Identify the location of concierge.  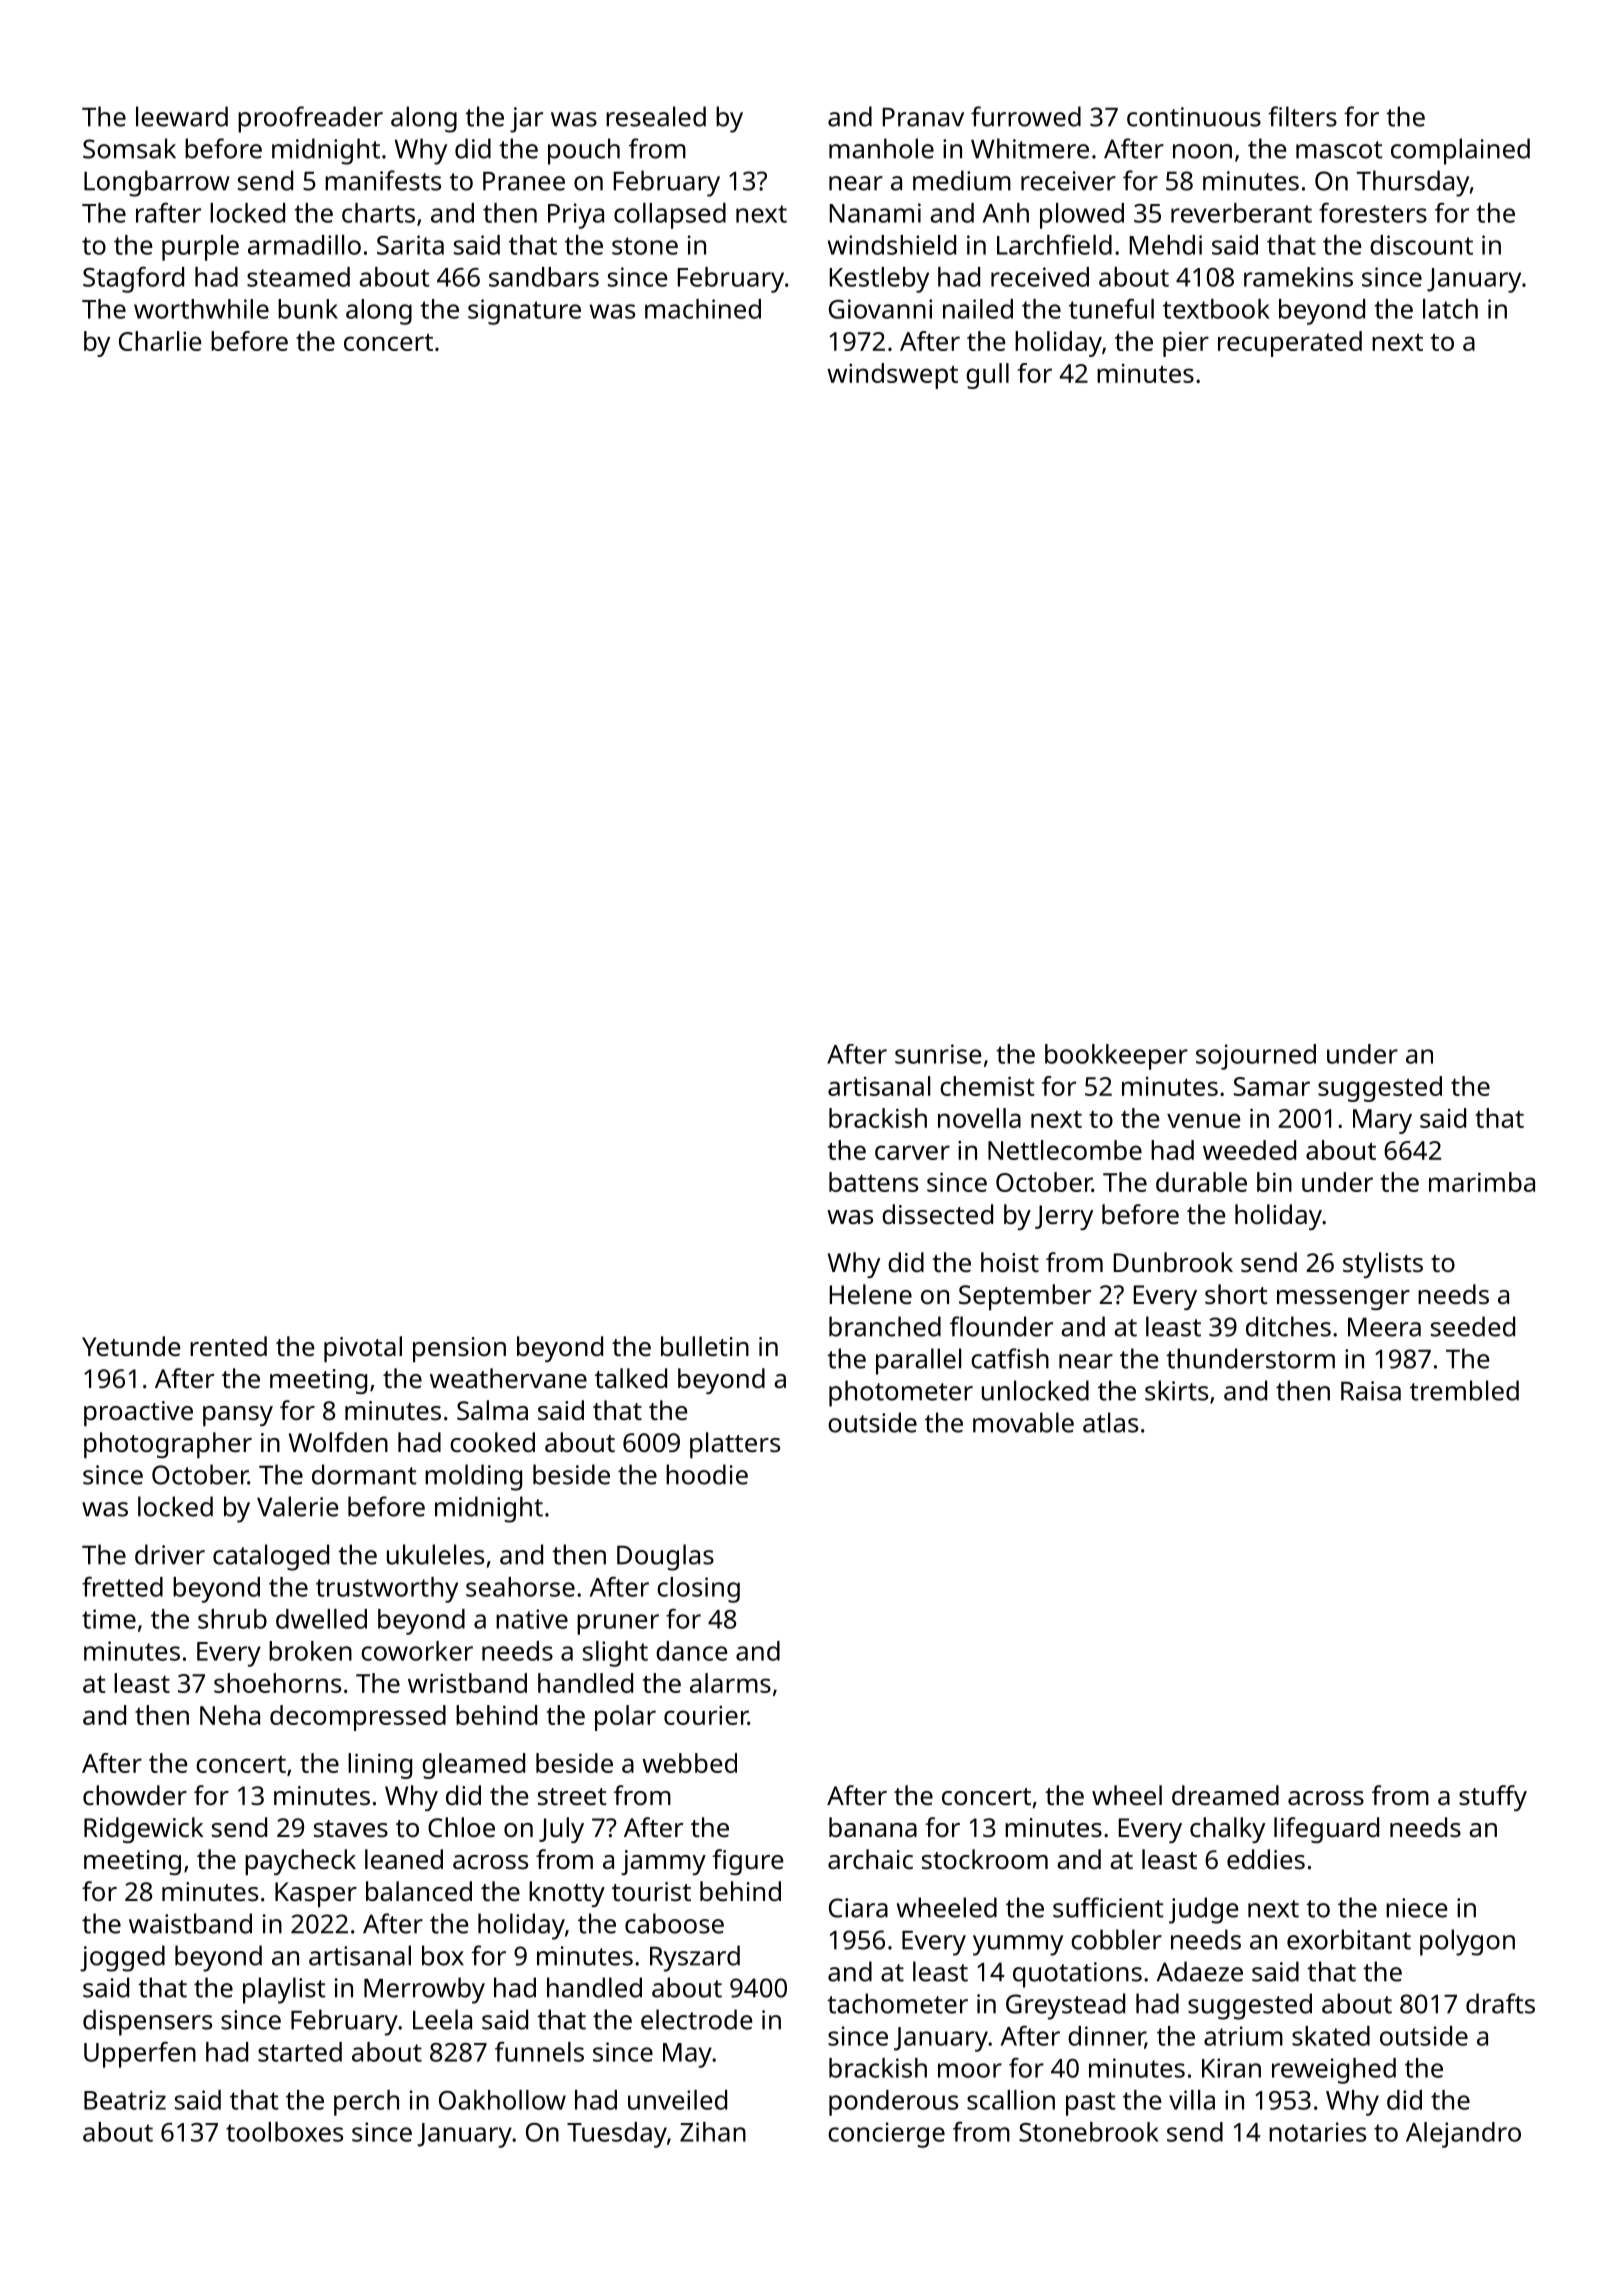
(886, 2135).
